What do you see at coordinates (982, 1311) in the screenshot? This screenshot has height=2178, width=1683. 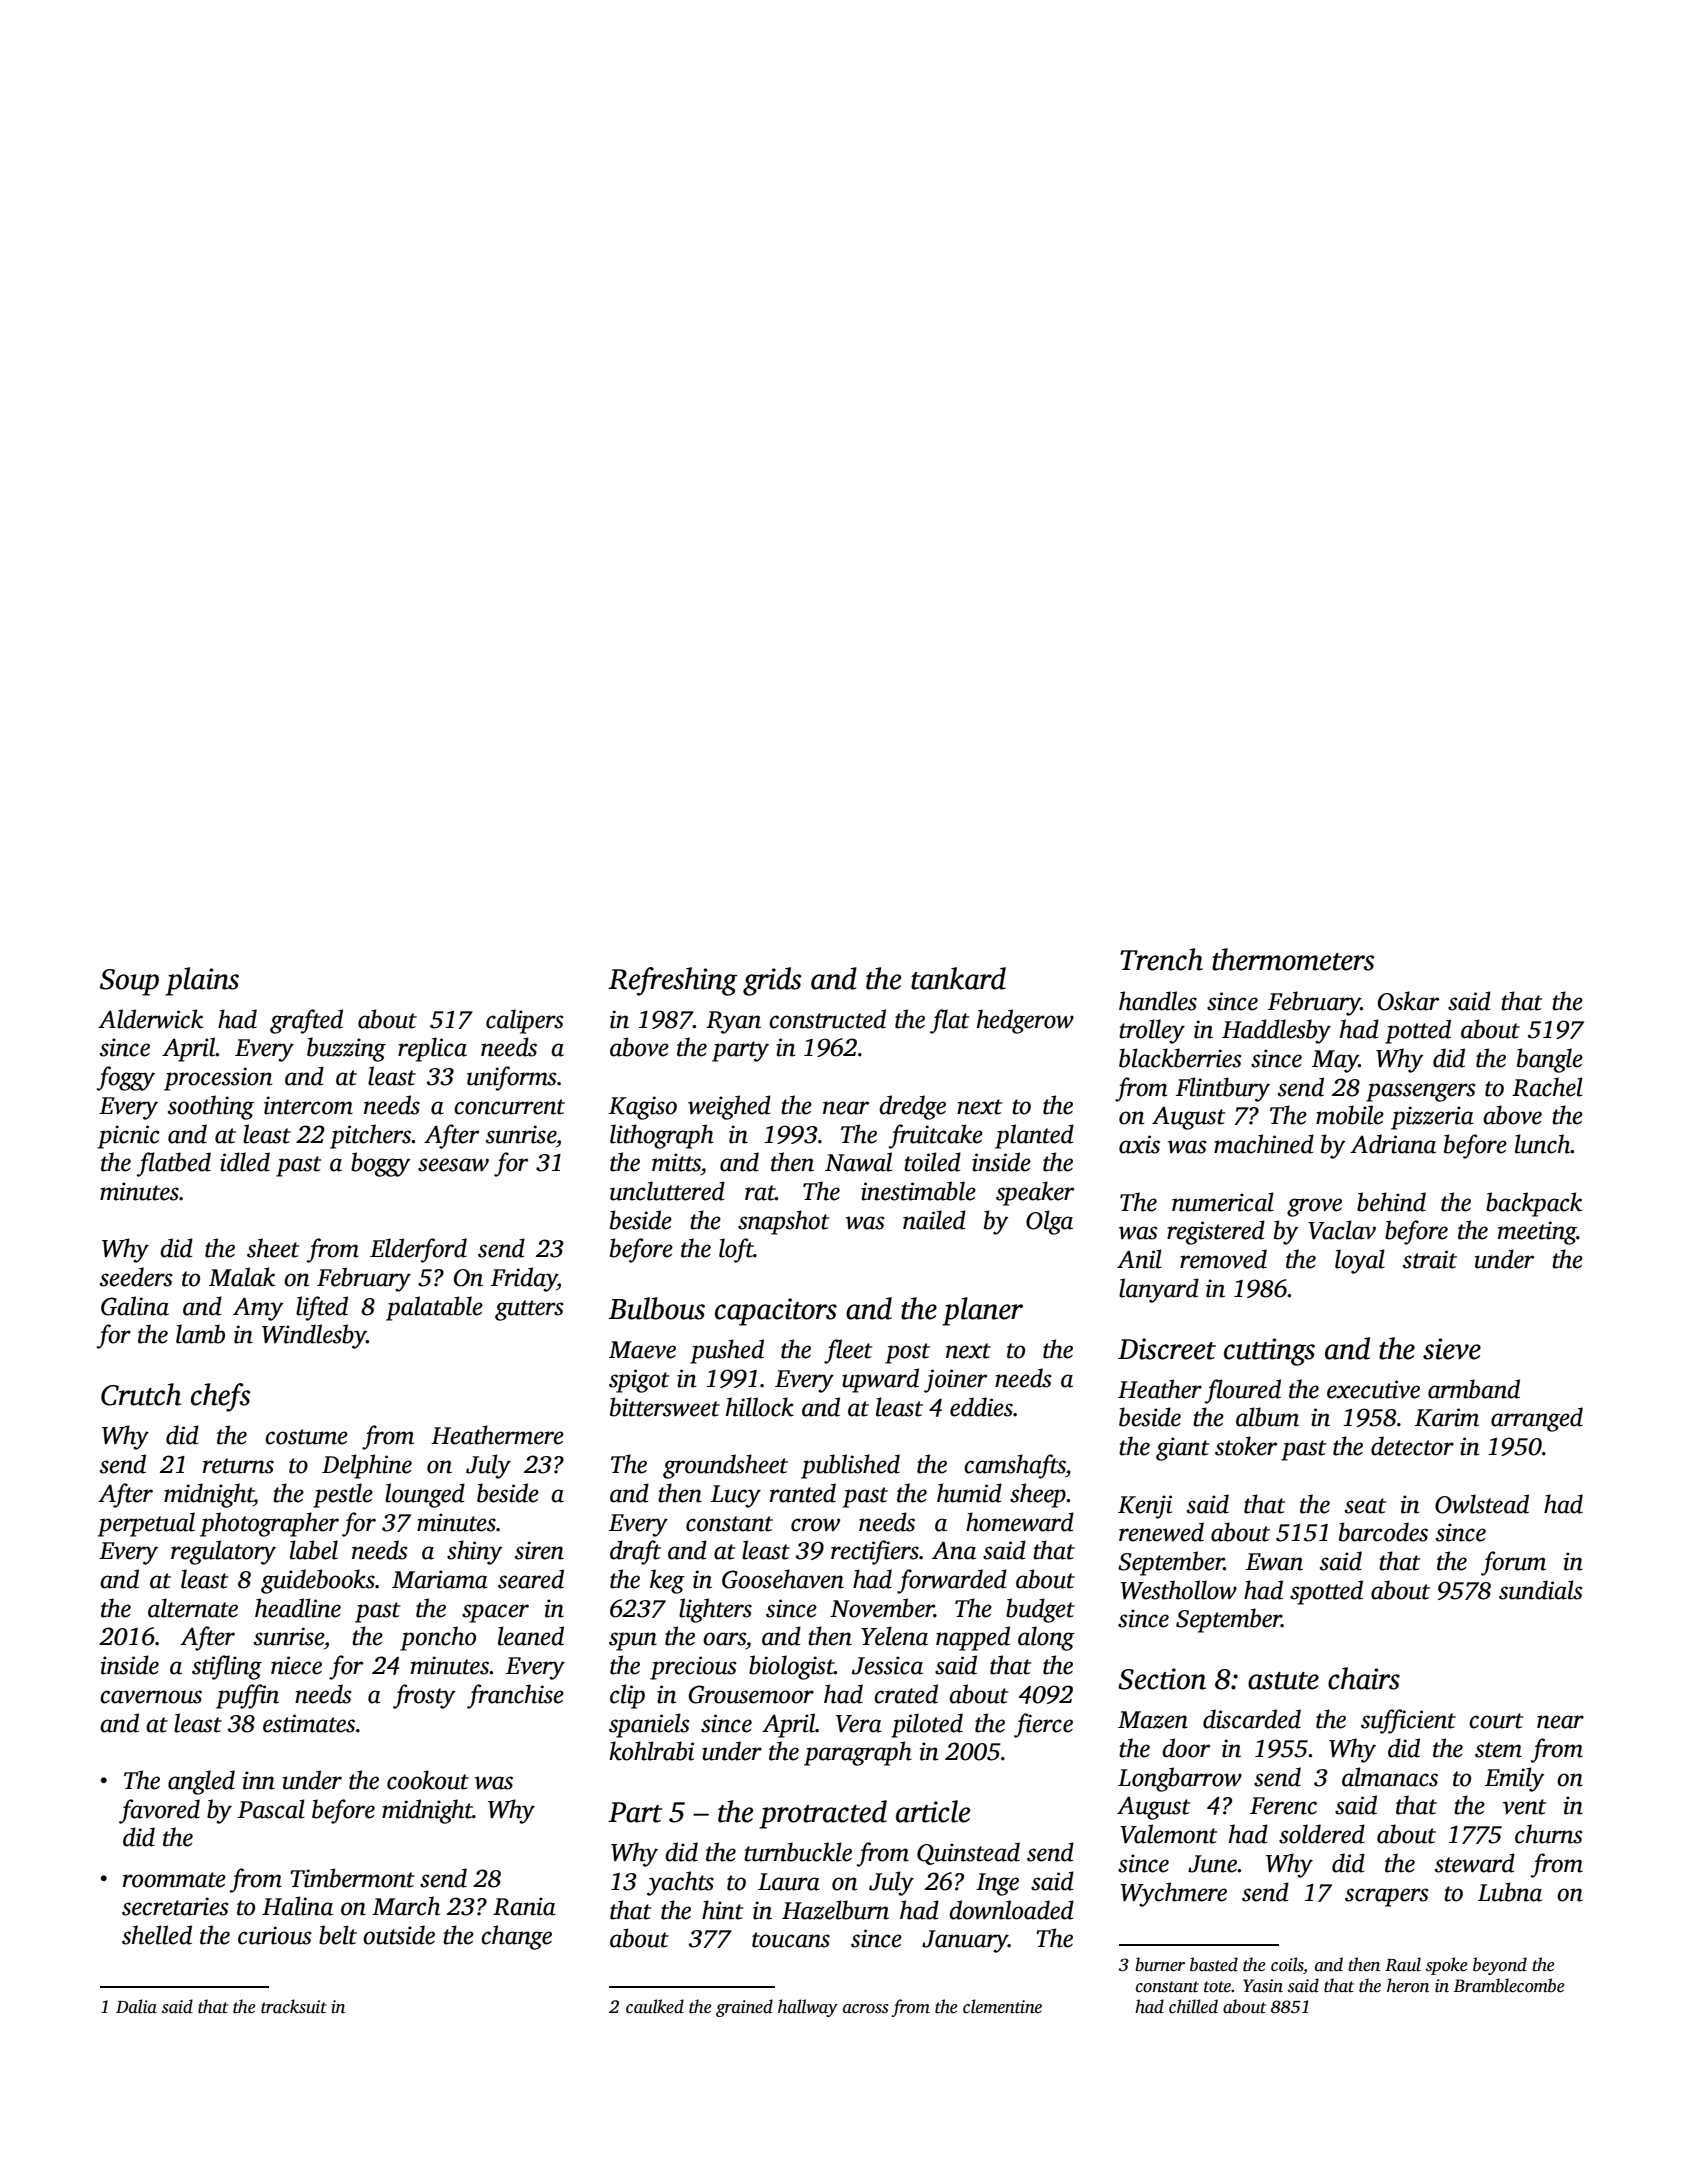 I see `planer` at bounding box center [982, 1311].
